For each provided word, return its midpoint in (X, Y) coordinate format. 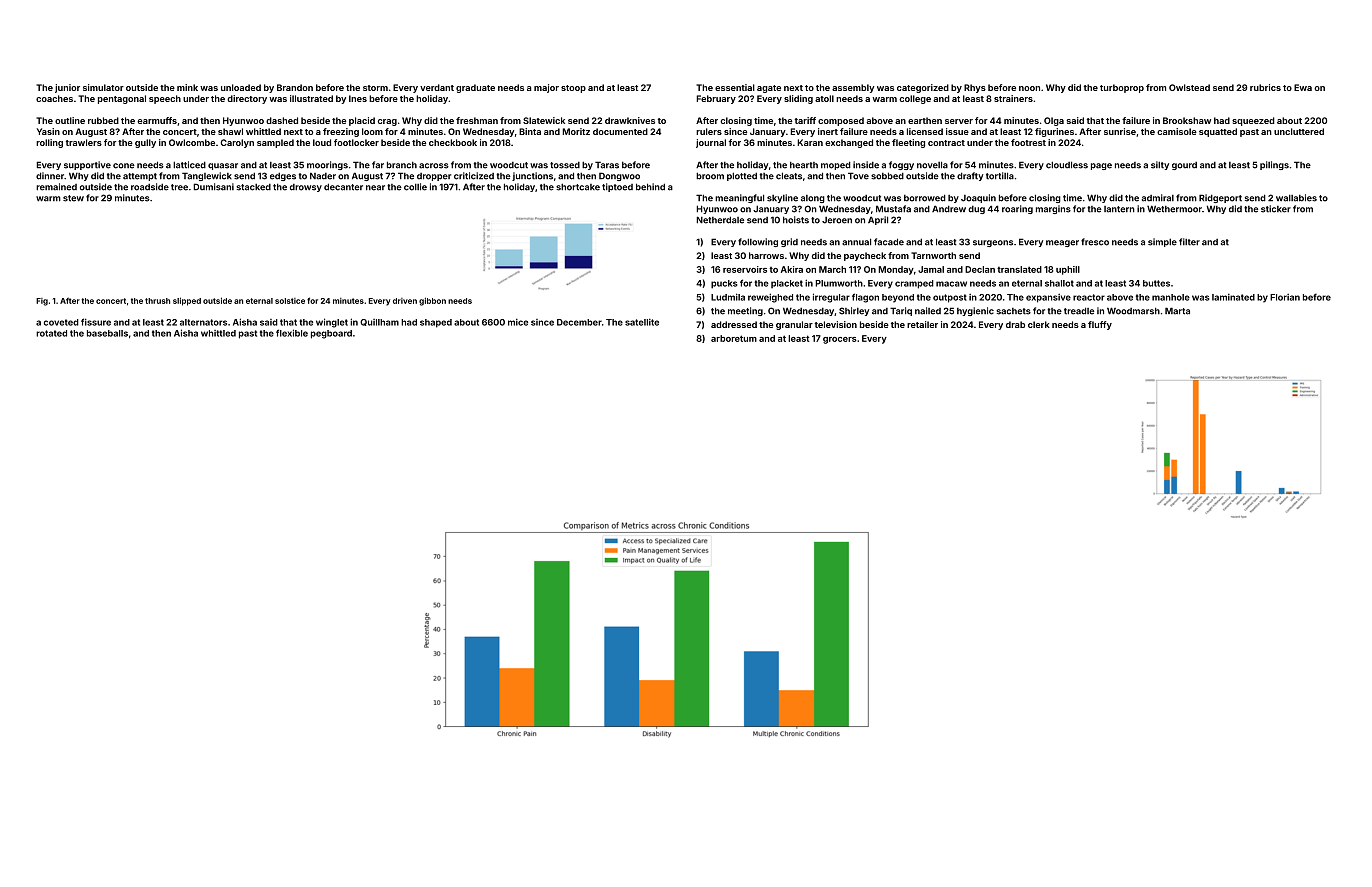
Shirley (854, 311)
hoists (796, 220)
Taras (607, 165)
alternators (203, 322)
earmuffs (157, 120)
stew (73, 198)
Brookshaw (1187, 120)
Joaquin (978, 198)
